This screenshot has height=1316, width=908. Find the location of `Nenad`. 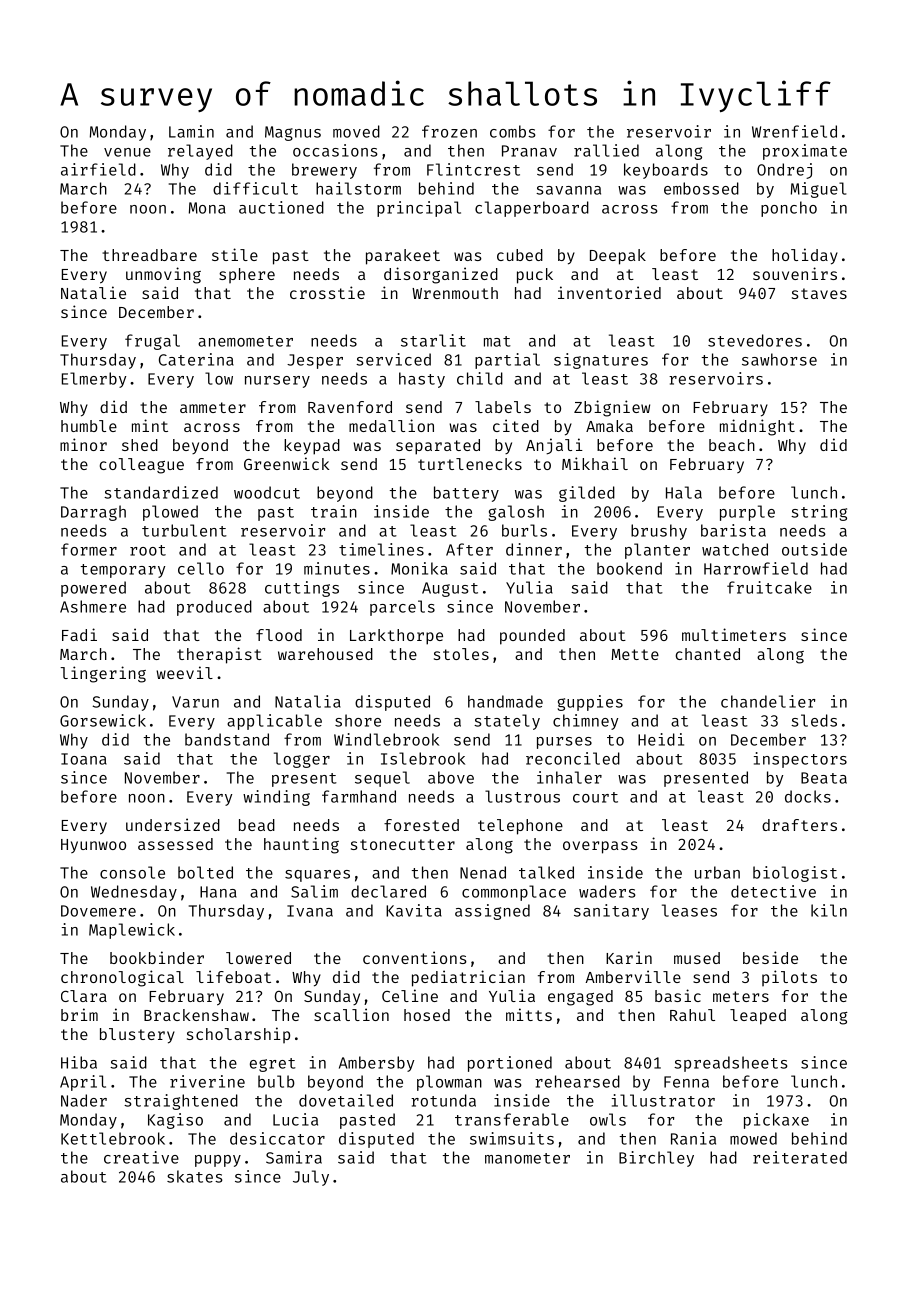

Nenad is located at coordinates (483, 872).
